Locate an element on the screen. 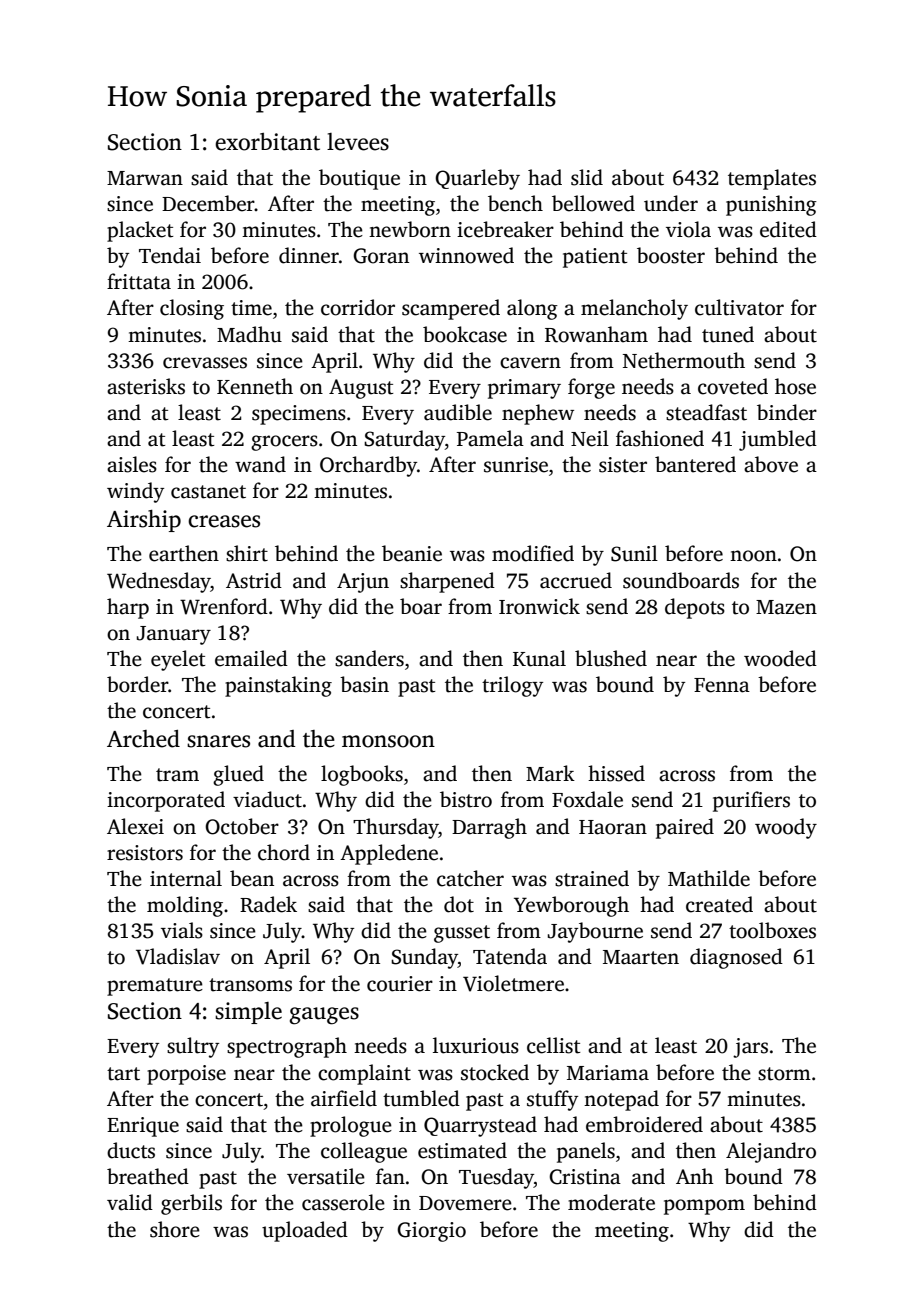 This screenshot has height=1311, width=924. edited is located at coordinates (788, 229).
